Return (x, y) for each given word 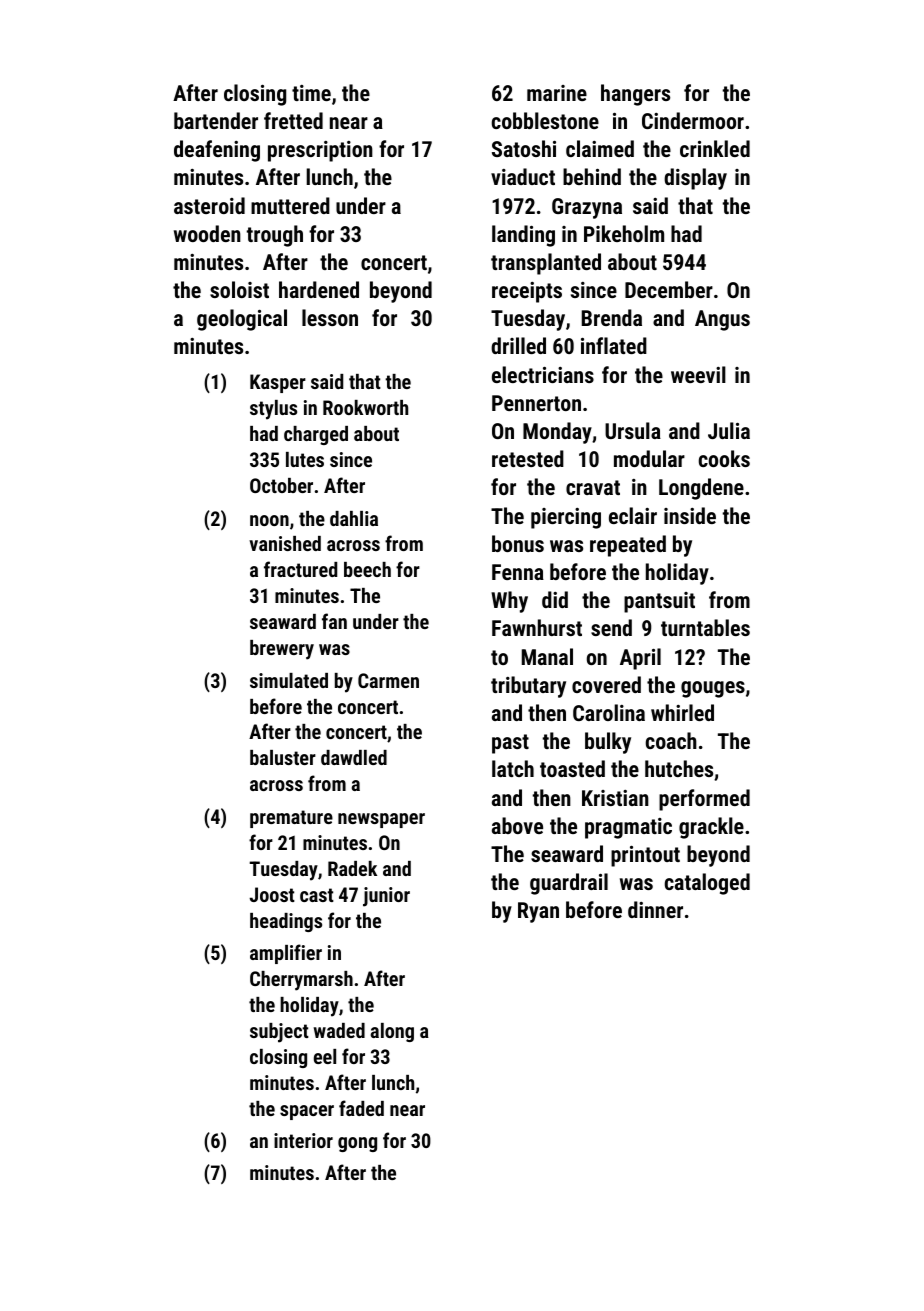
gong (357, 1144)
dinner (655, 909)
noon (269, 520)
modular (649, 458)
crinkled (715, 148)
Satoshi (524, 148)
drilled (518, 345)
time (311, 93)
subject (279, 1033)
